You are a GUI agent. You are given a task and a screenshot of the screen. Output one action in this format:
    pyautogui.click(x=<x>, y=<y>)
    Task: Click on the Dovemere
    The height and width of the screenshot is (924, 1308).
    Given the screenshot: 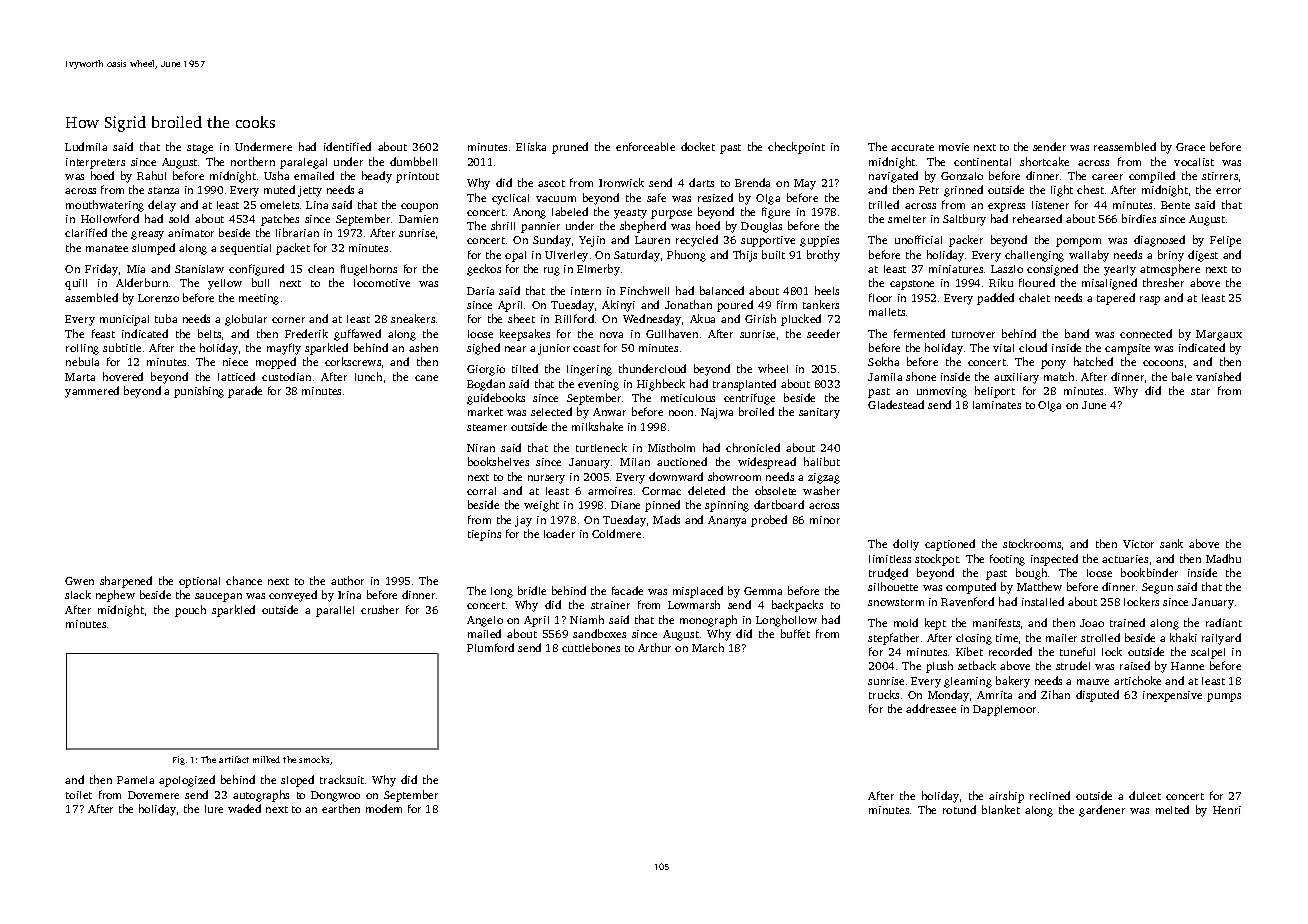 What is the action you would take?
    pyautogui.click(x=153, y=795)
